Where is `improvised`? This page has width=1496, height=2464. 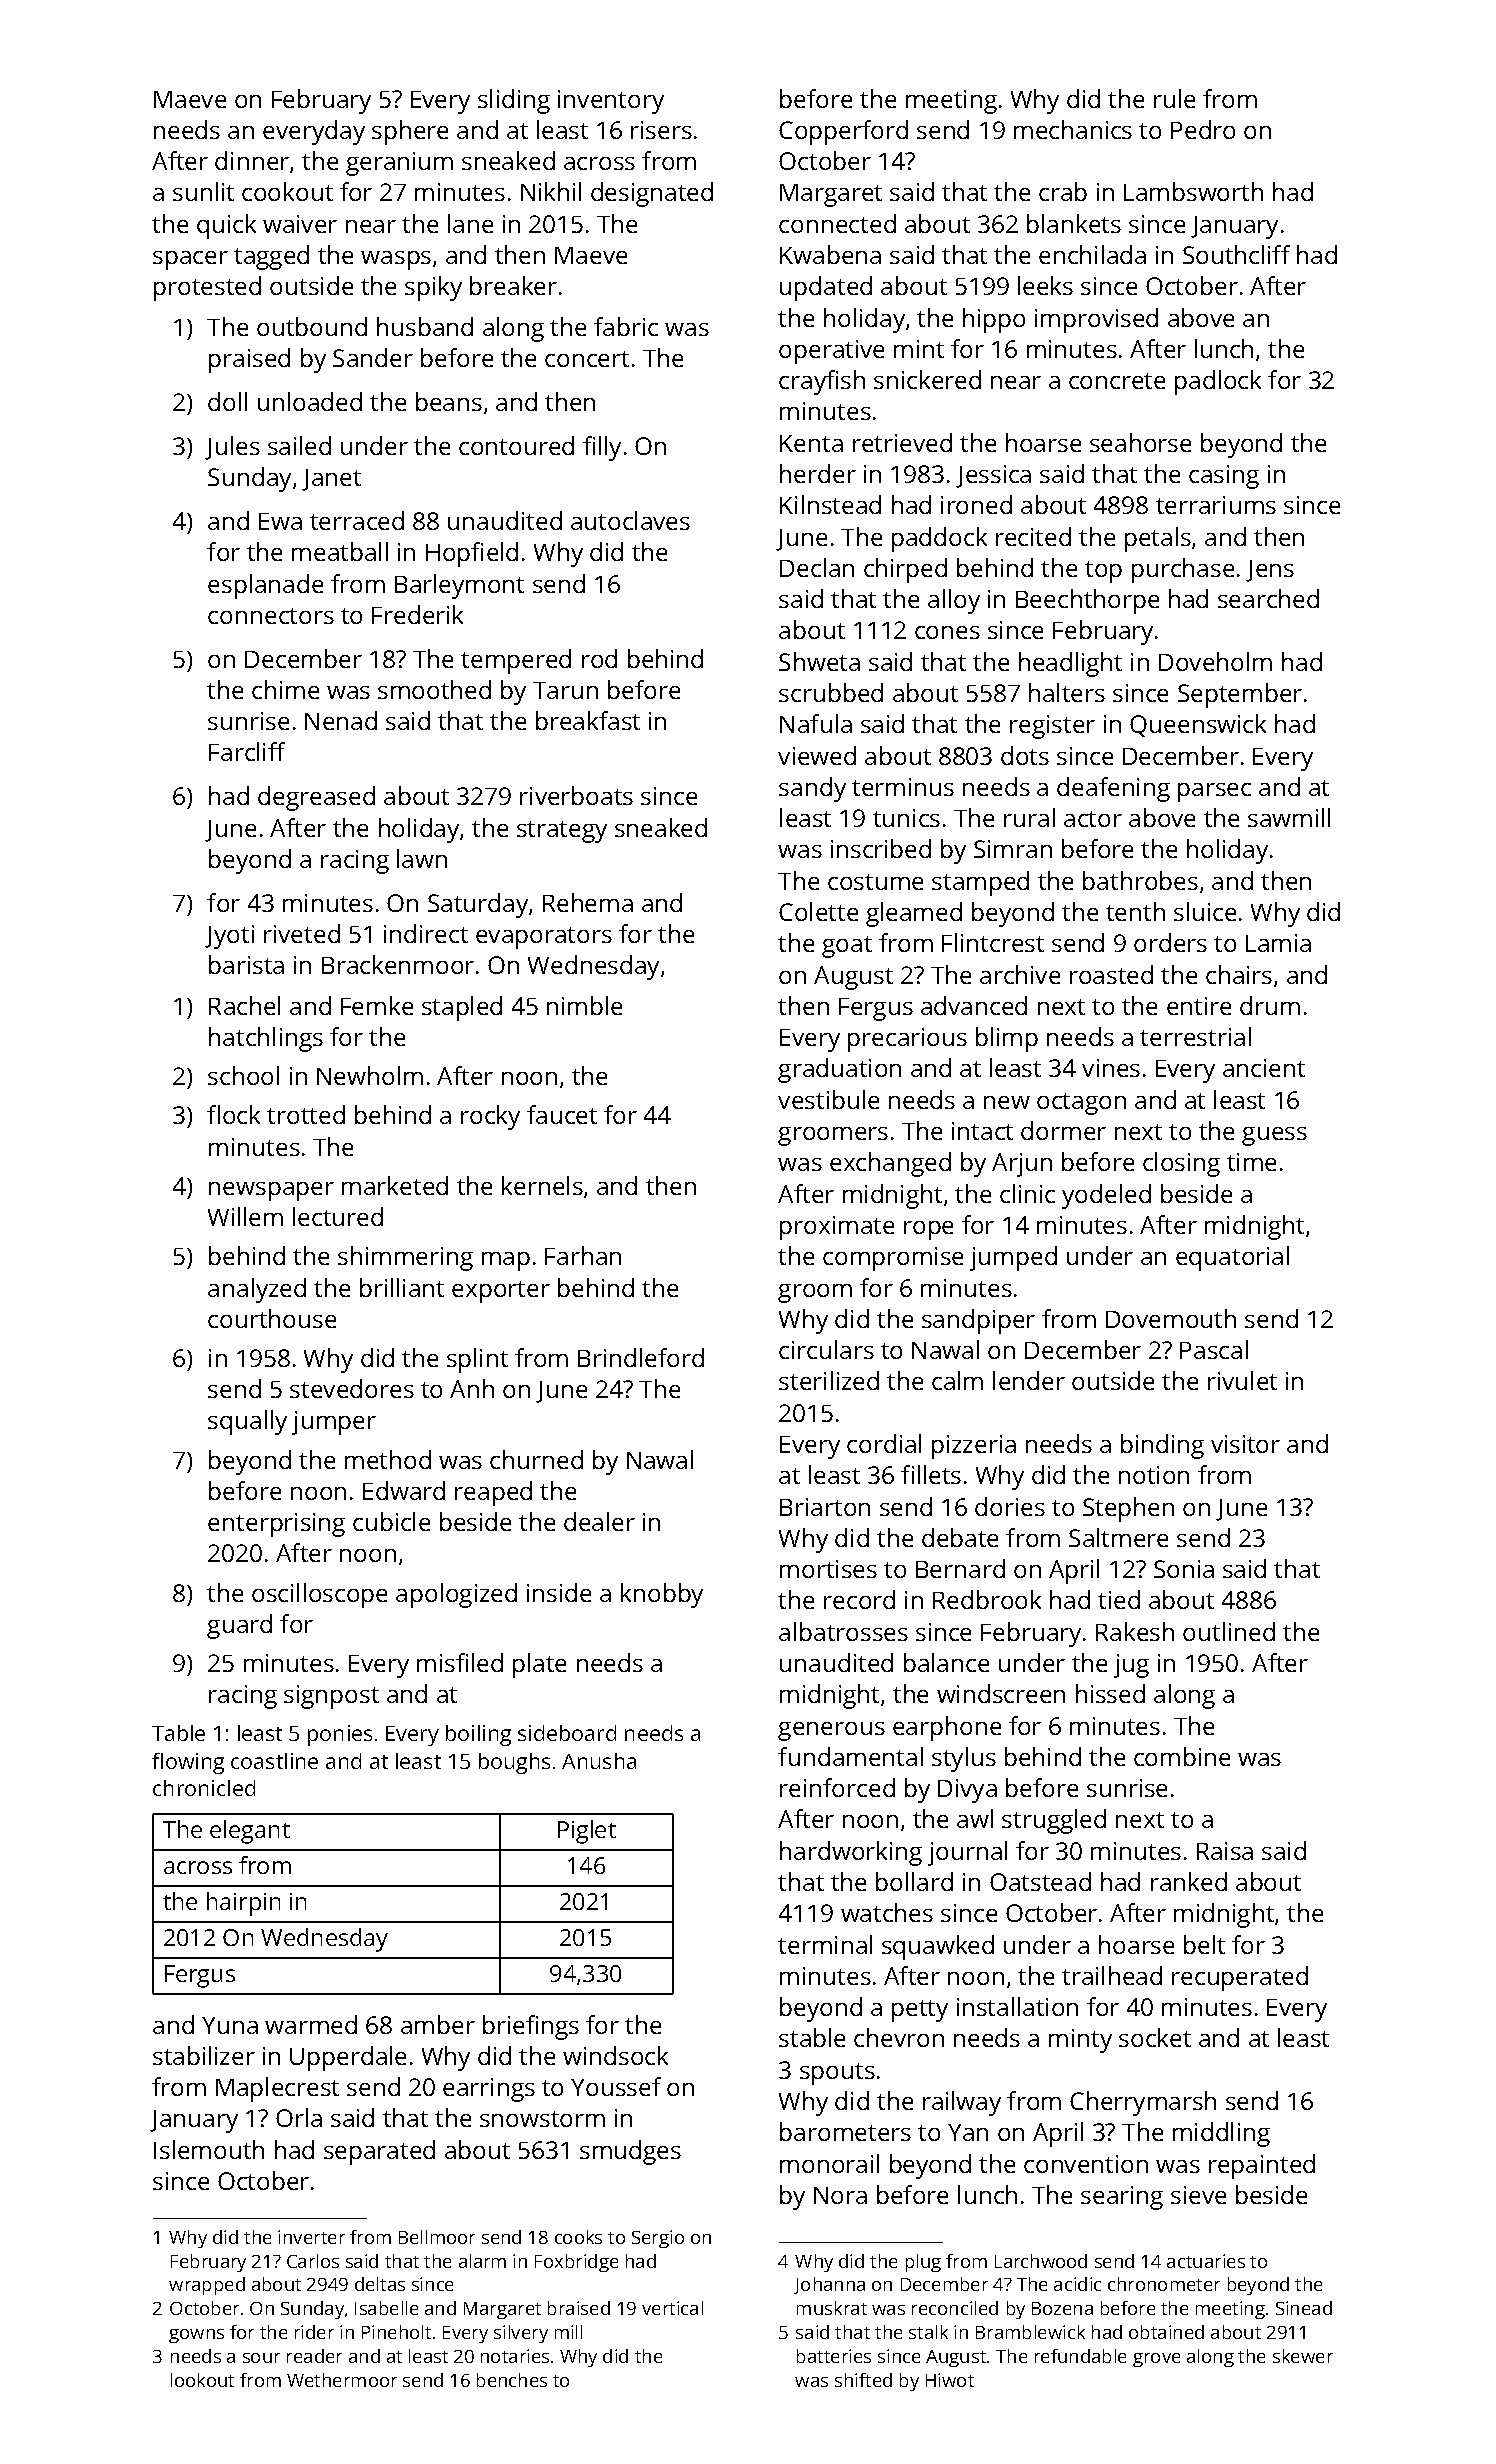
improvised is located at coordinates (1096, 320).
